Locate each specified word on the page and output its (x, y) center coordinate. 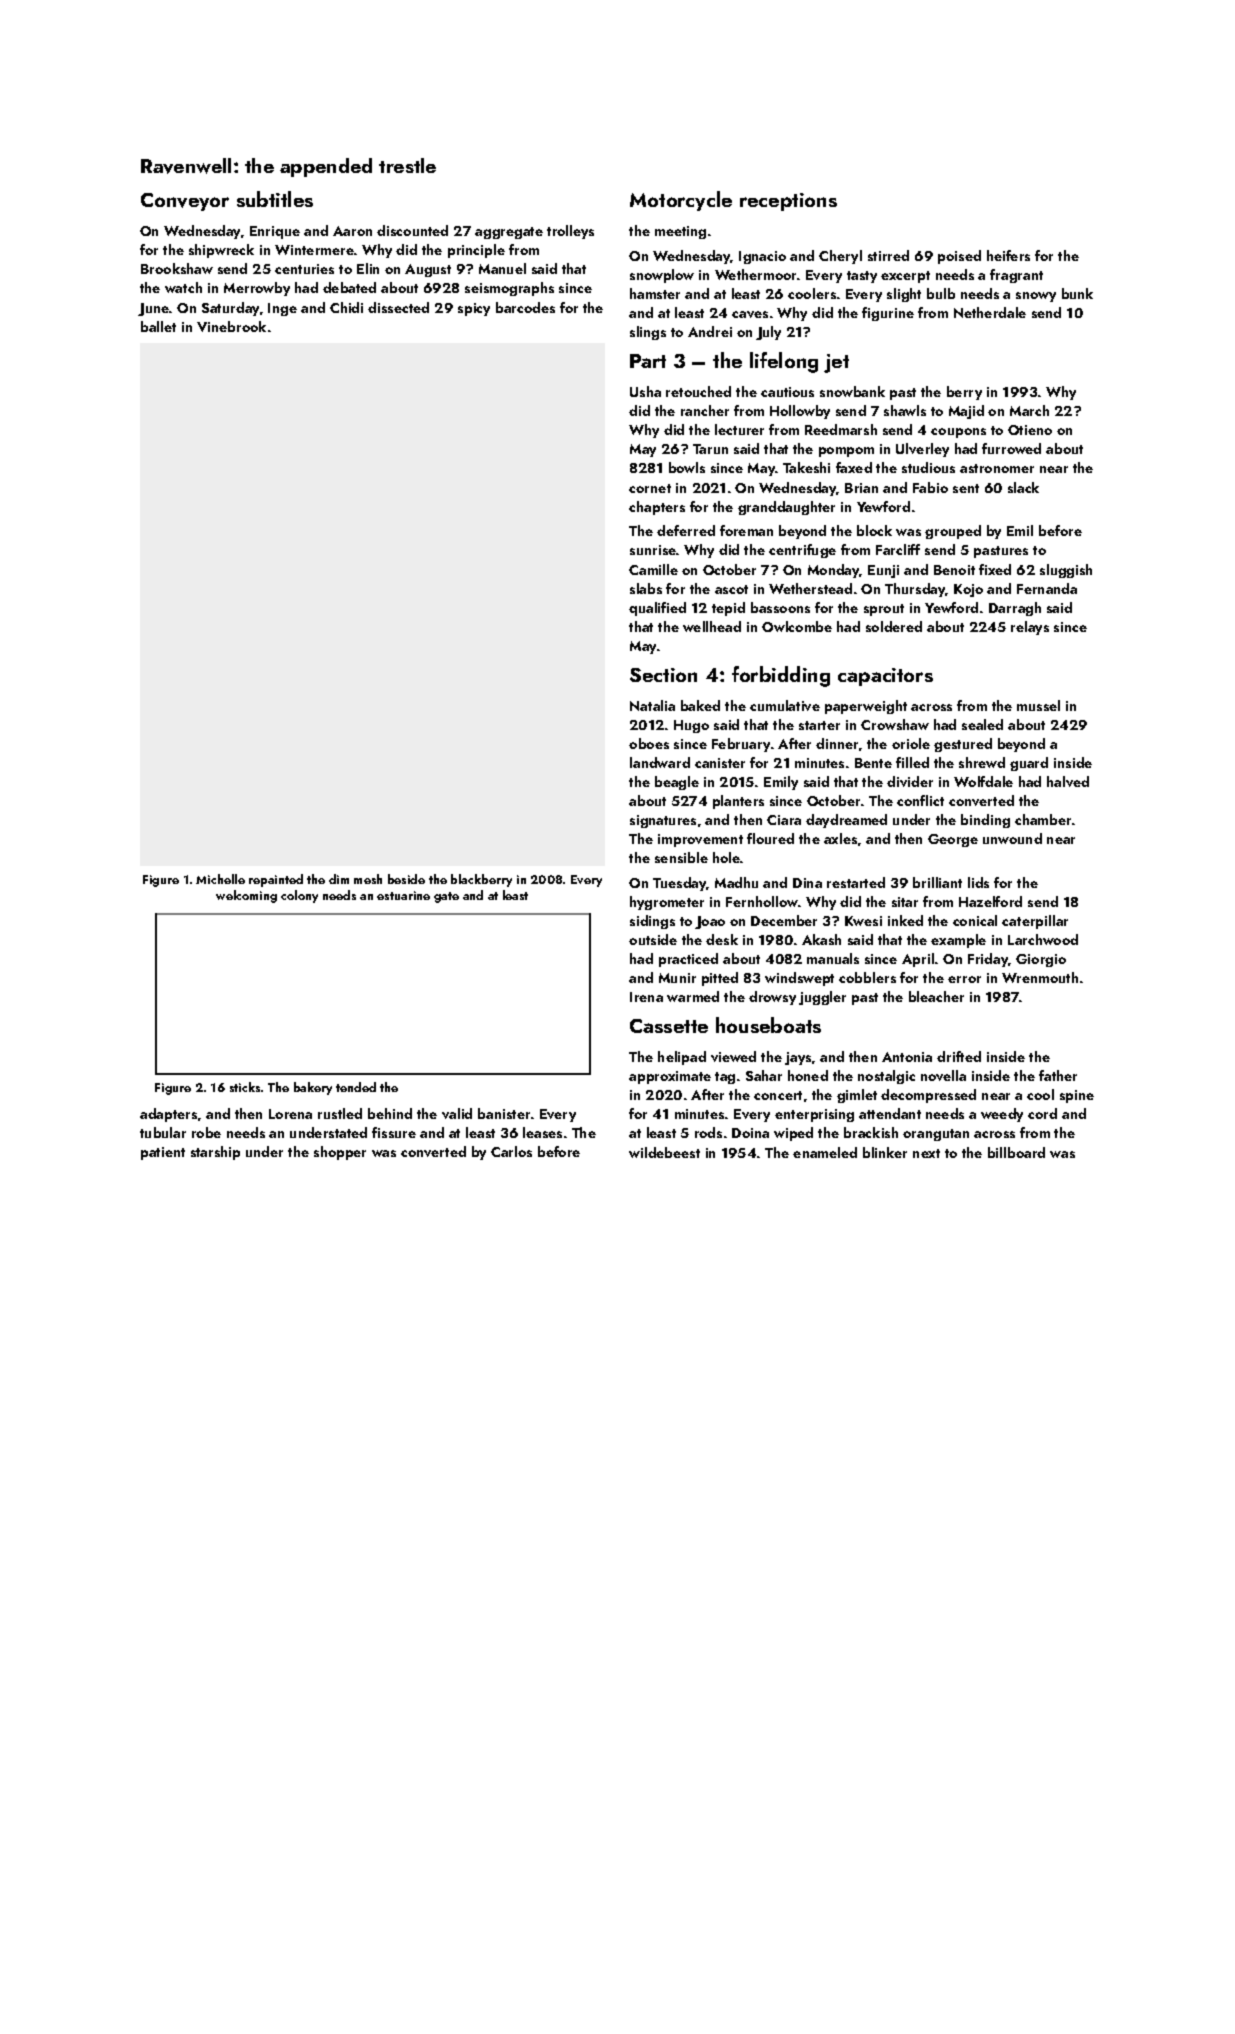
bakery (313, 1088)
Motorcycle (681, 201)
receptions (788, 202)
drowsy (772, 998)
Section (663, 675)
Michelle (220, 879)
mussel (1038, 705)
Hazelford (990, 901)
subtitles (275, 199)
